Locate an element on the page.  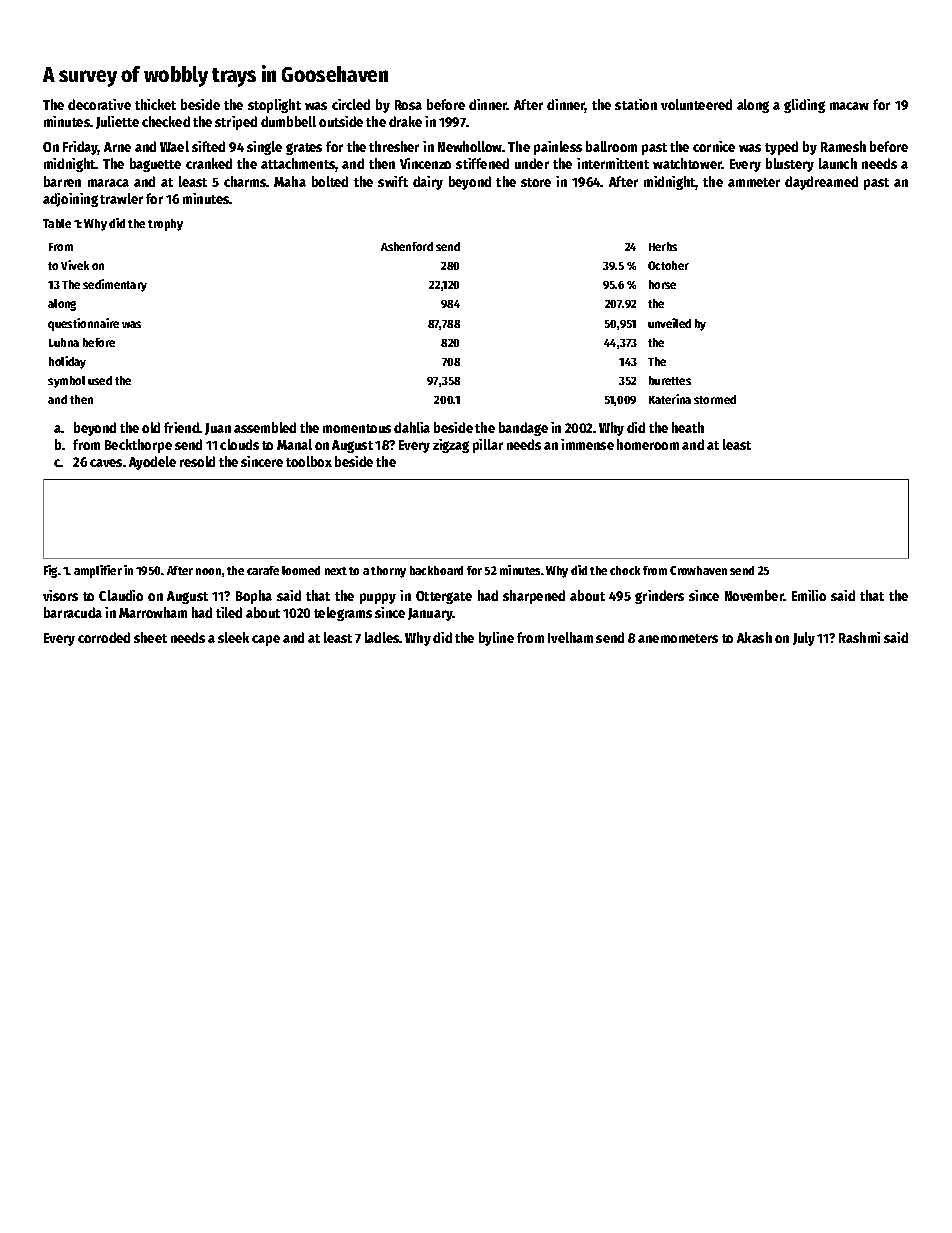
daydreamed is located at coordinates (821, 183).
